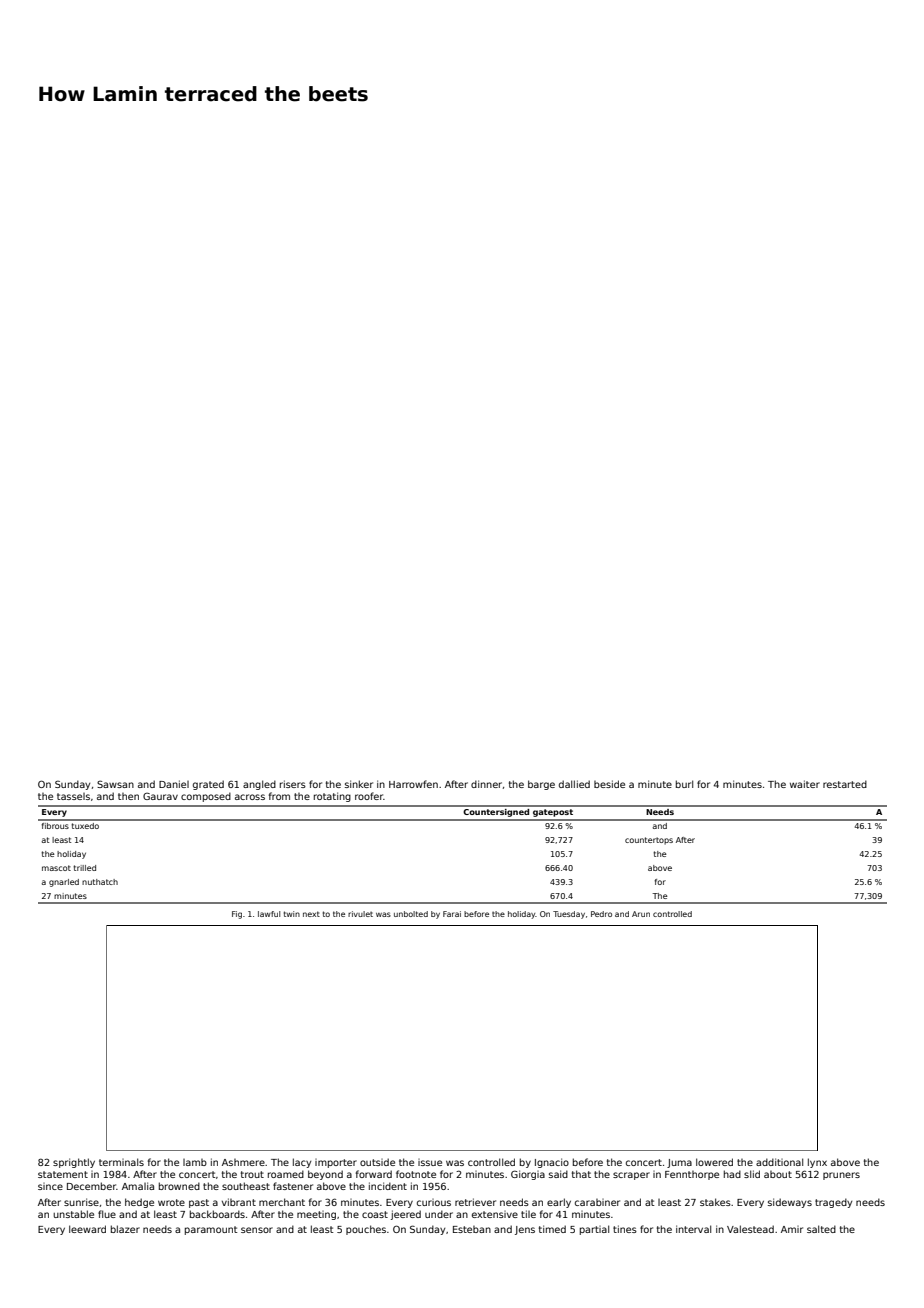 Image resolution: width=924 pixels, height=1308 pixels. What do you see at coordinates (609, 784) in the document?
I see `beside` at bounding box center [609, 784].
